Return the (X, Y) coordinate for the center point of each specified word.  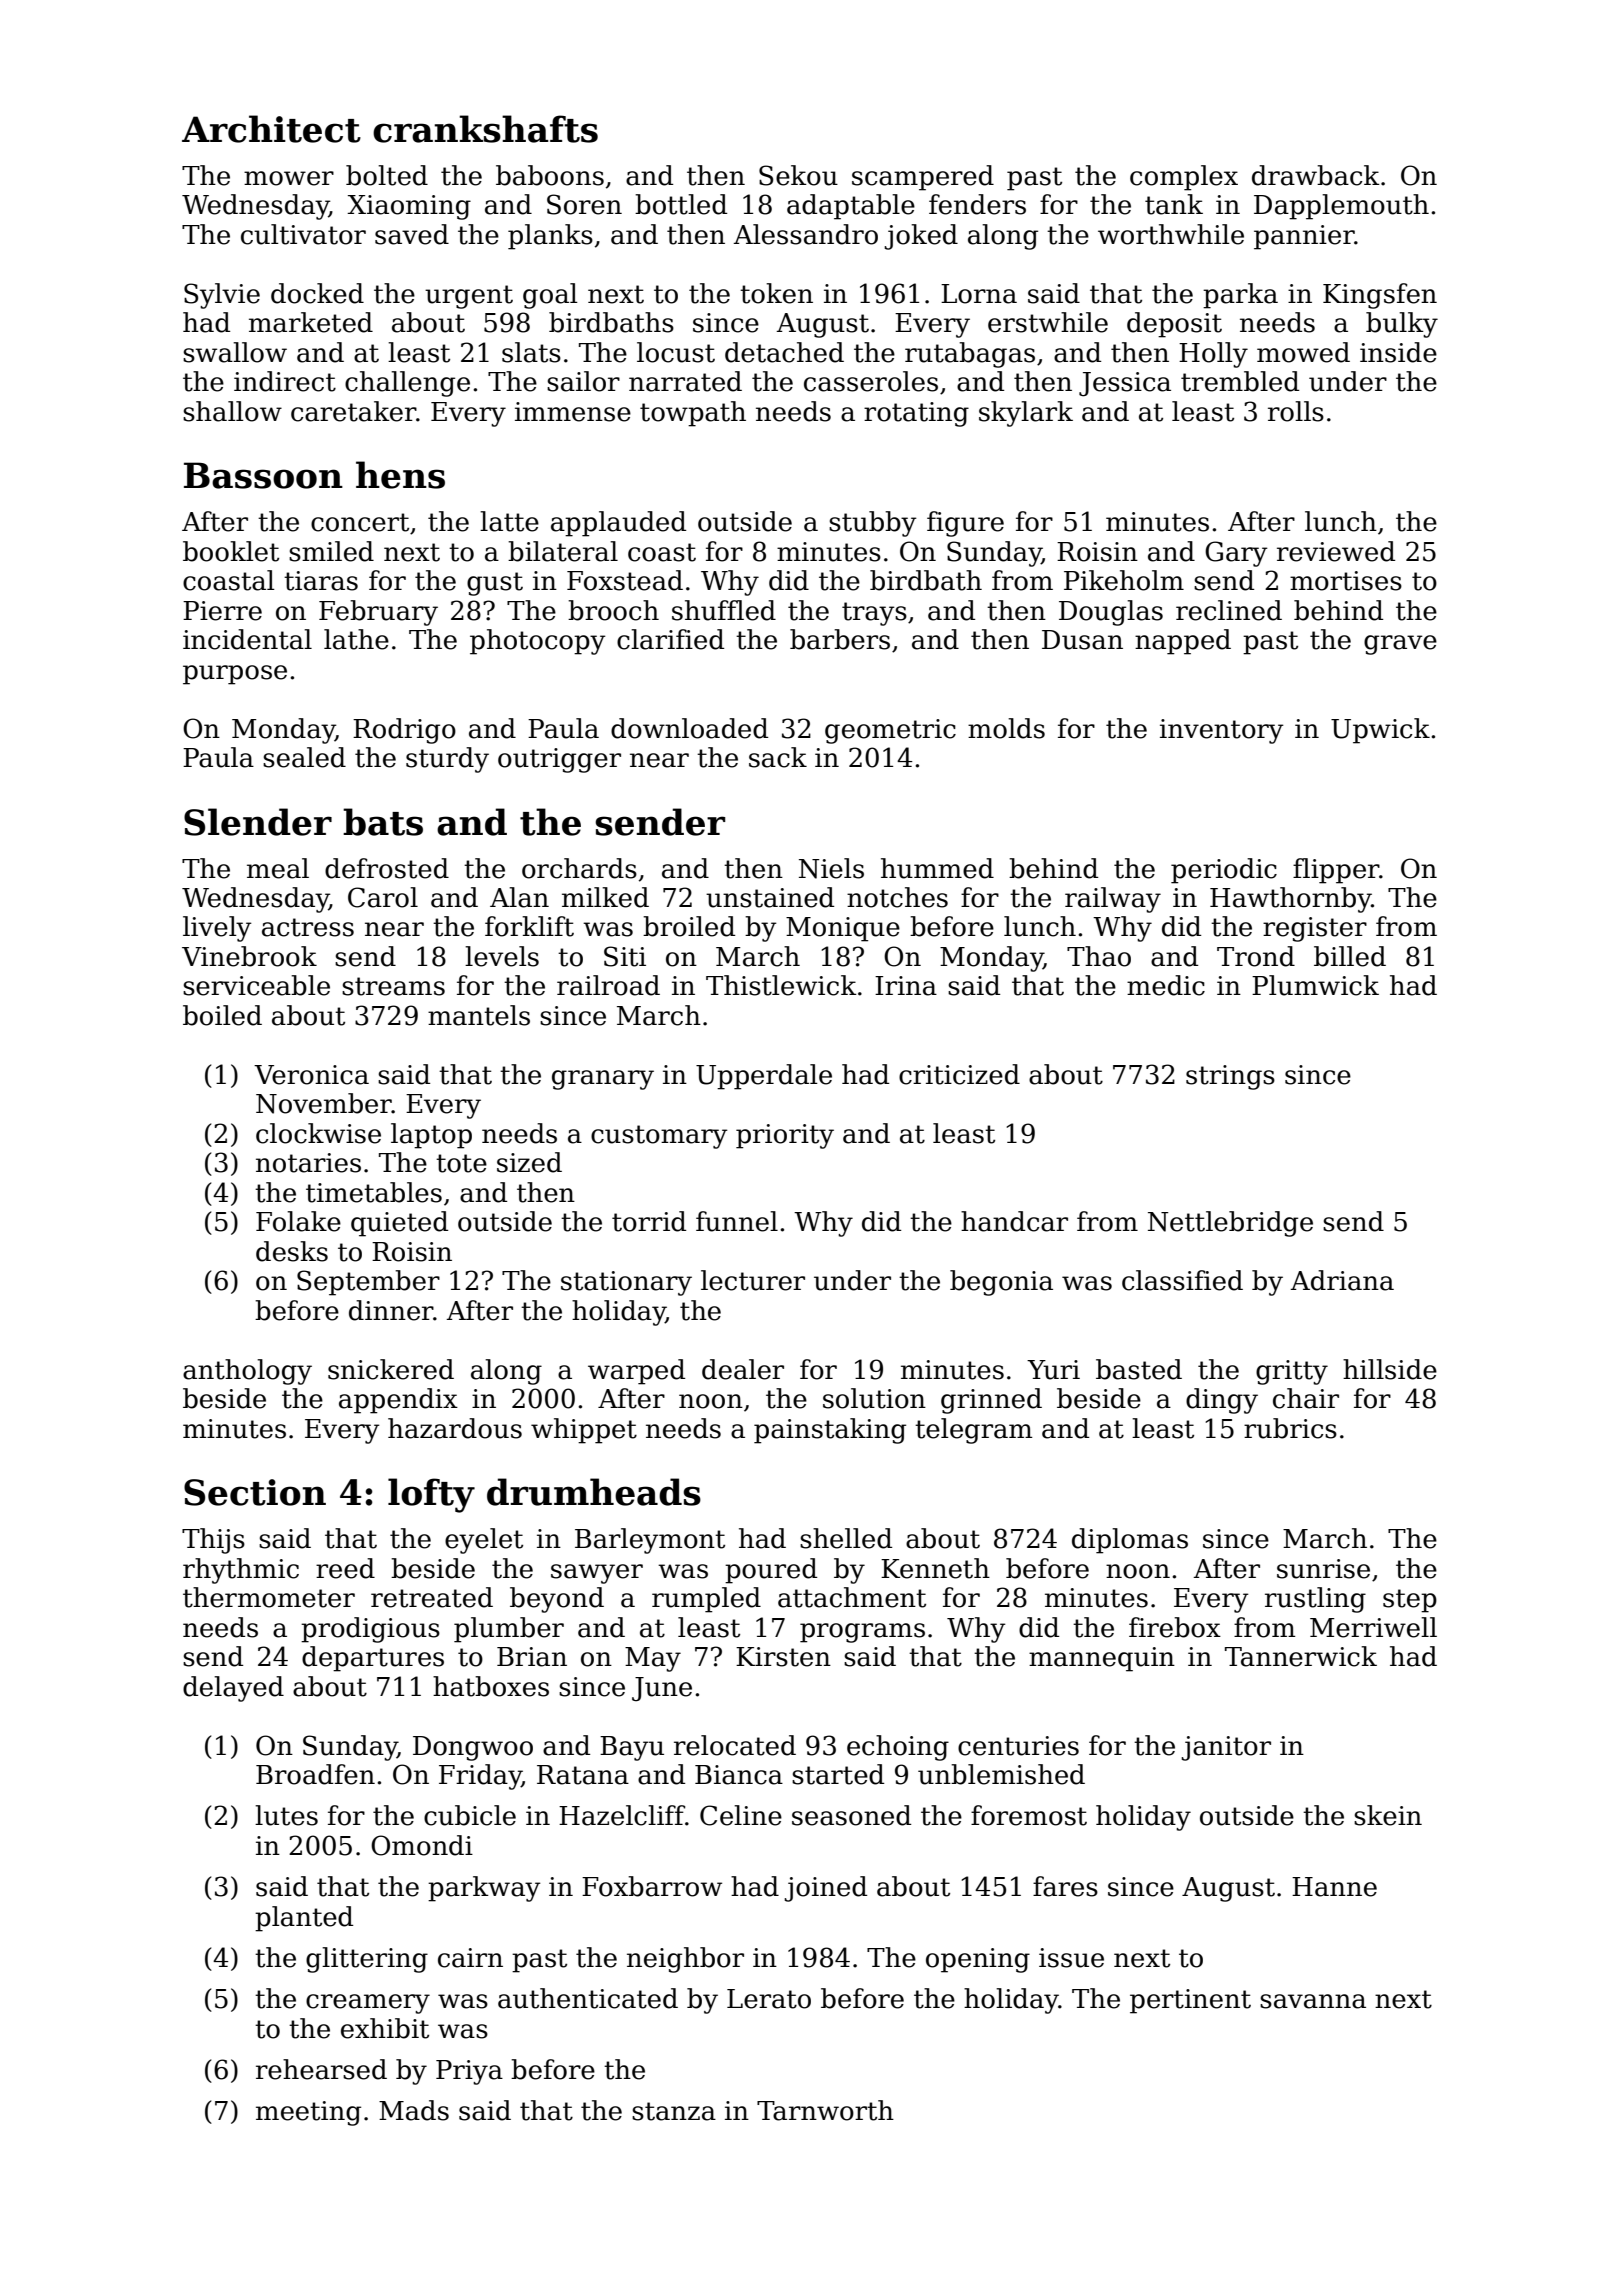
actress (308, 927)
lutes (286, 1815)
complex (1184, 178)
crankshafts (485, 129)
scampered (923, 178)
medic (1166, 985)
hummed (937, 868)
